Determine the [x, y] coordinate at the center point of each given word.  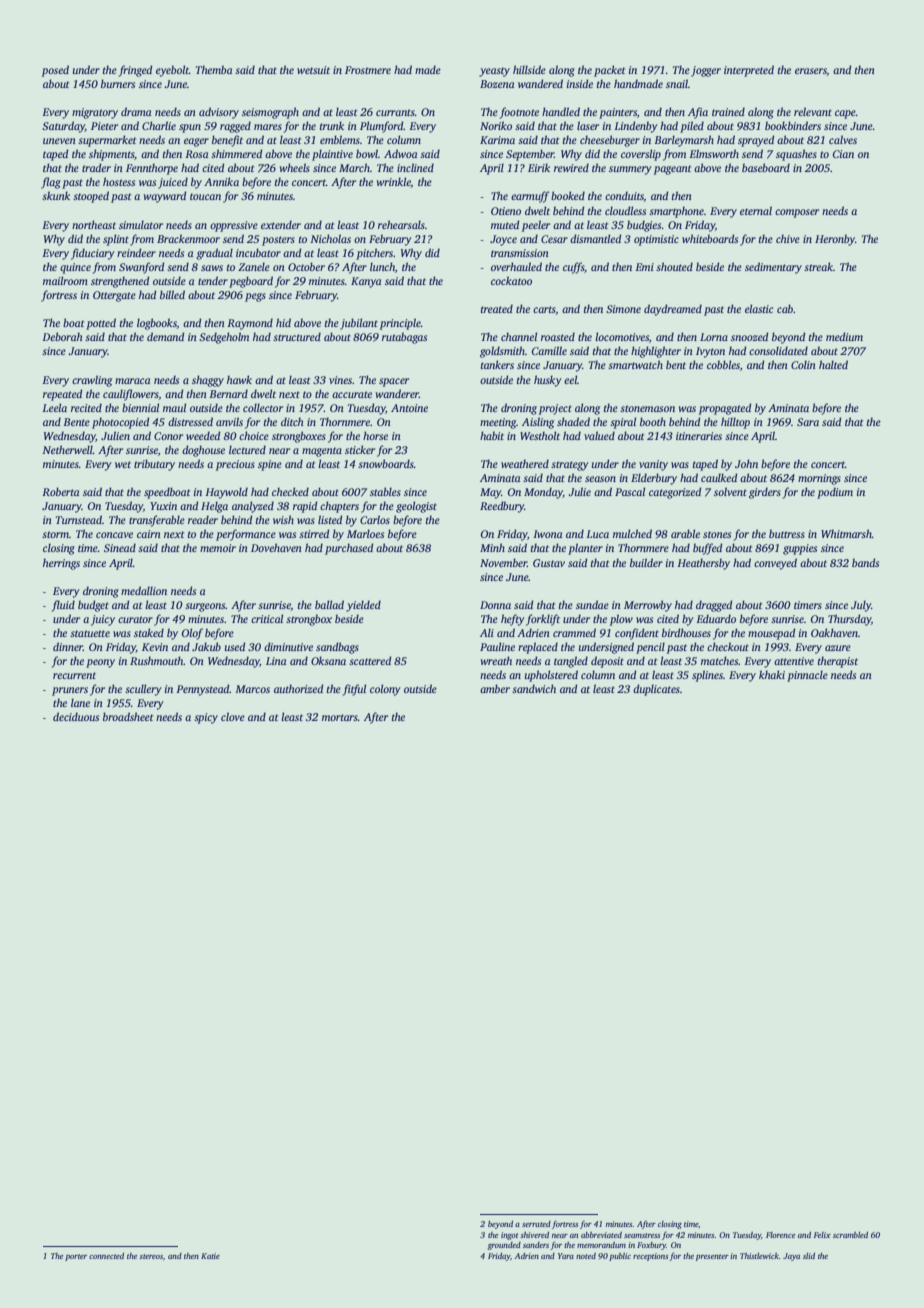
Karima [497, 140]
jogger [706, 71]
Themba [214, 69]
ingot [510, 1236]
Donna [495, 605]
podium [835, 493]
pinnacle [807, 676]
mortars [340, 717]
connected [106, 1256]
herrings [61, 564]
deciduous [76, 716]
